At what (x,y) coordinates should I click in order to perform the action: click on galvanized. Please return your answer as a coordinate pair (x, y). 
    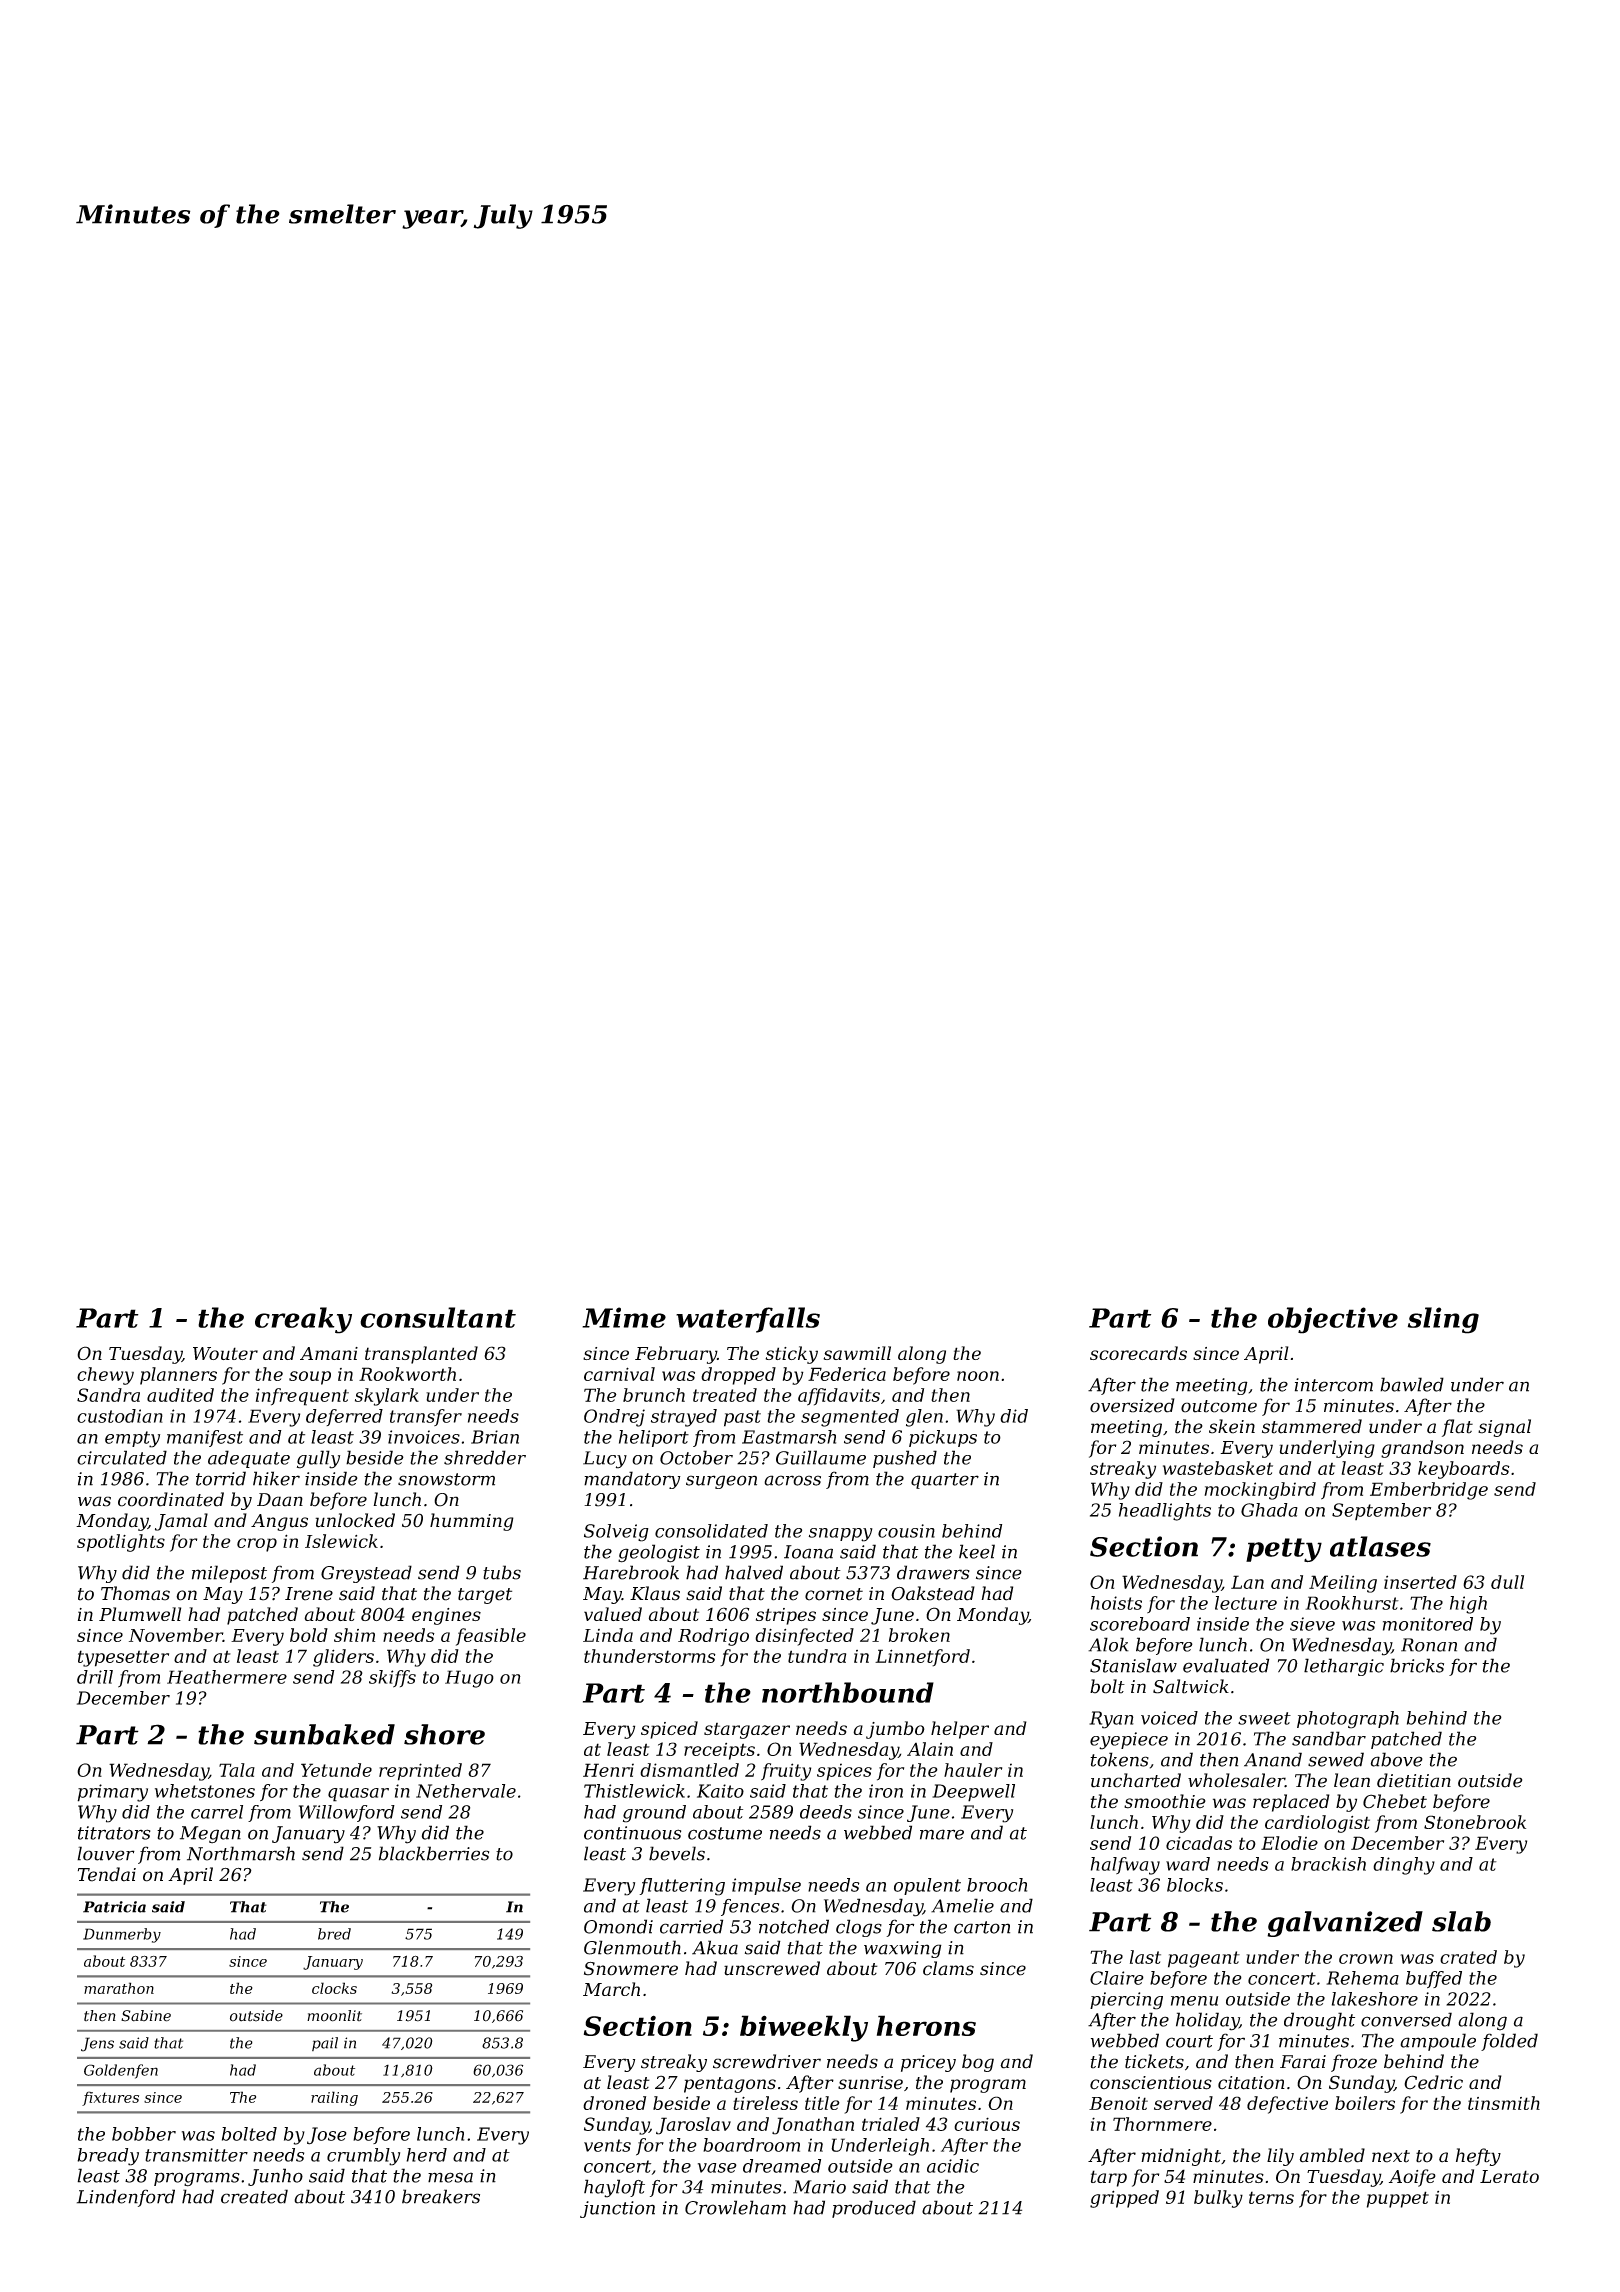
    Looking at the image, I should click on (1345, 1924).
